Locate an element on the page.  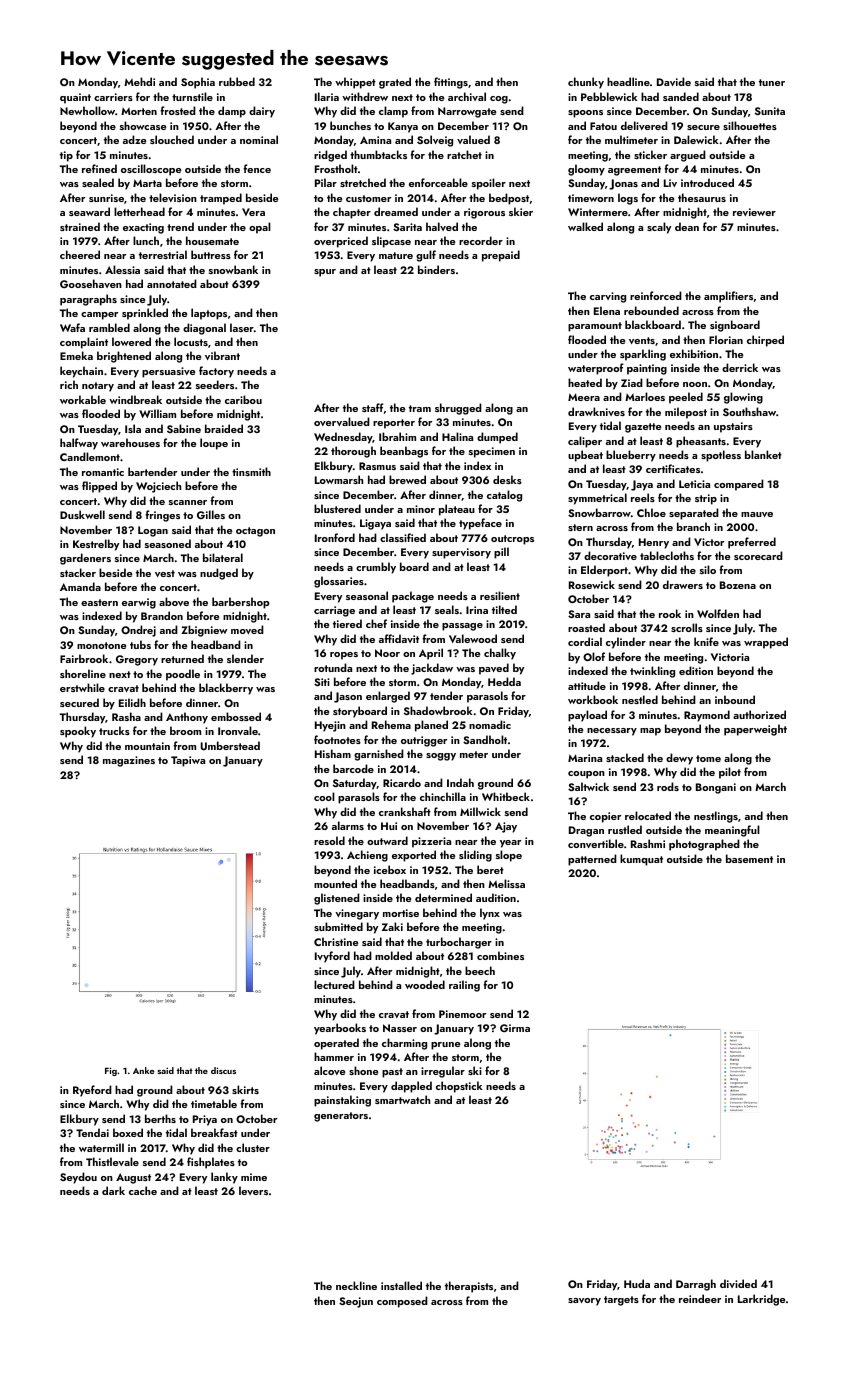
tuner is located at coordinates (772, 82).
